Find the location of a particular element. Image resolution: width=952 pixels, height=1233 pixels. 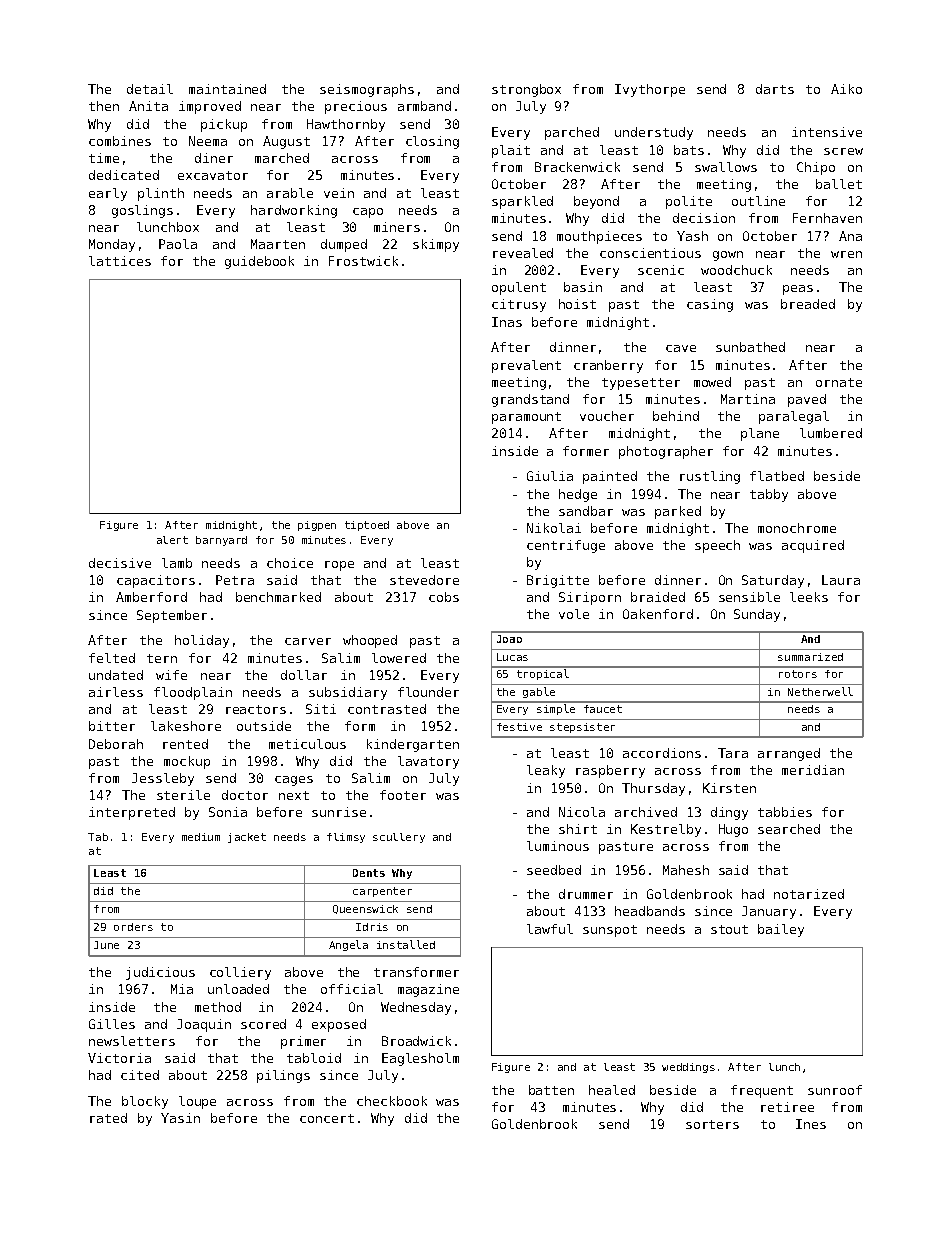

then is located at coordinates (104, 106).
